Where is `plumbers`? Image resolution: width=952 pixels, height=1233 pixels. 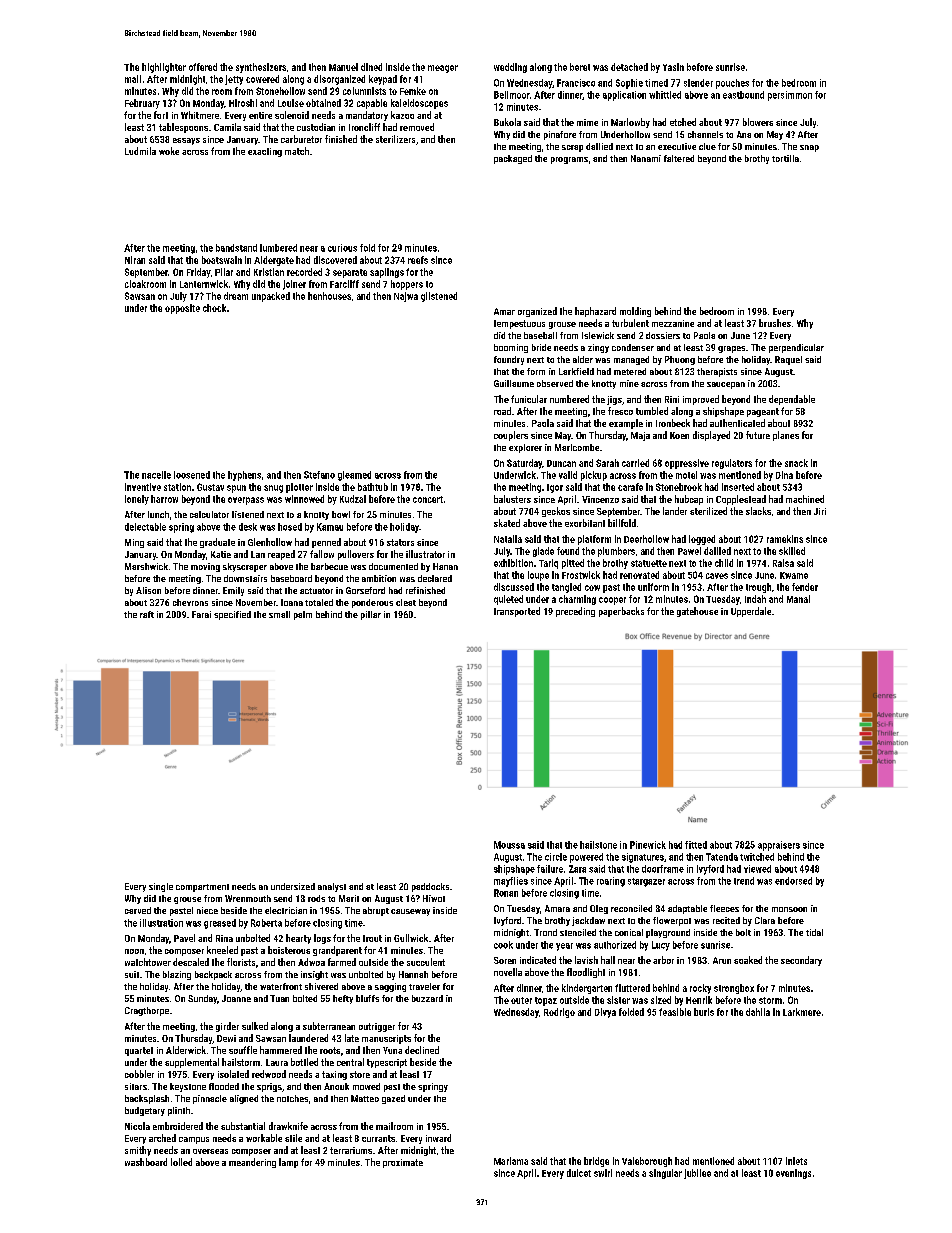
plumbers is located at coordinates (616, 552).
